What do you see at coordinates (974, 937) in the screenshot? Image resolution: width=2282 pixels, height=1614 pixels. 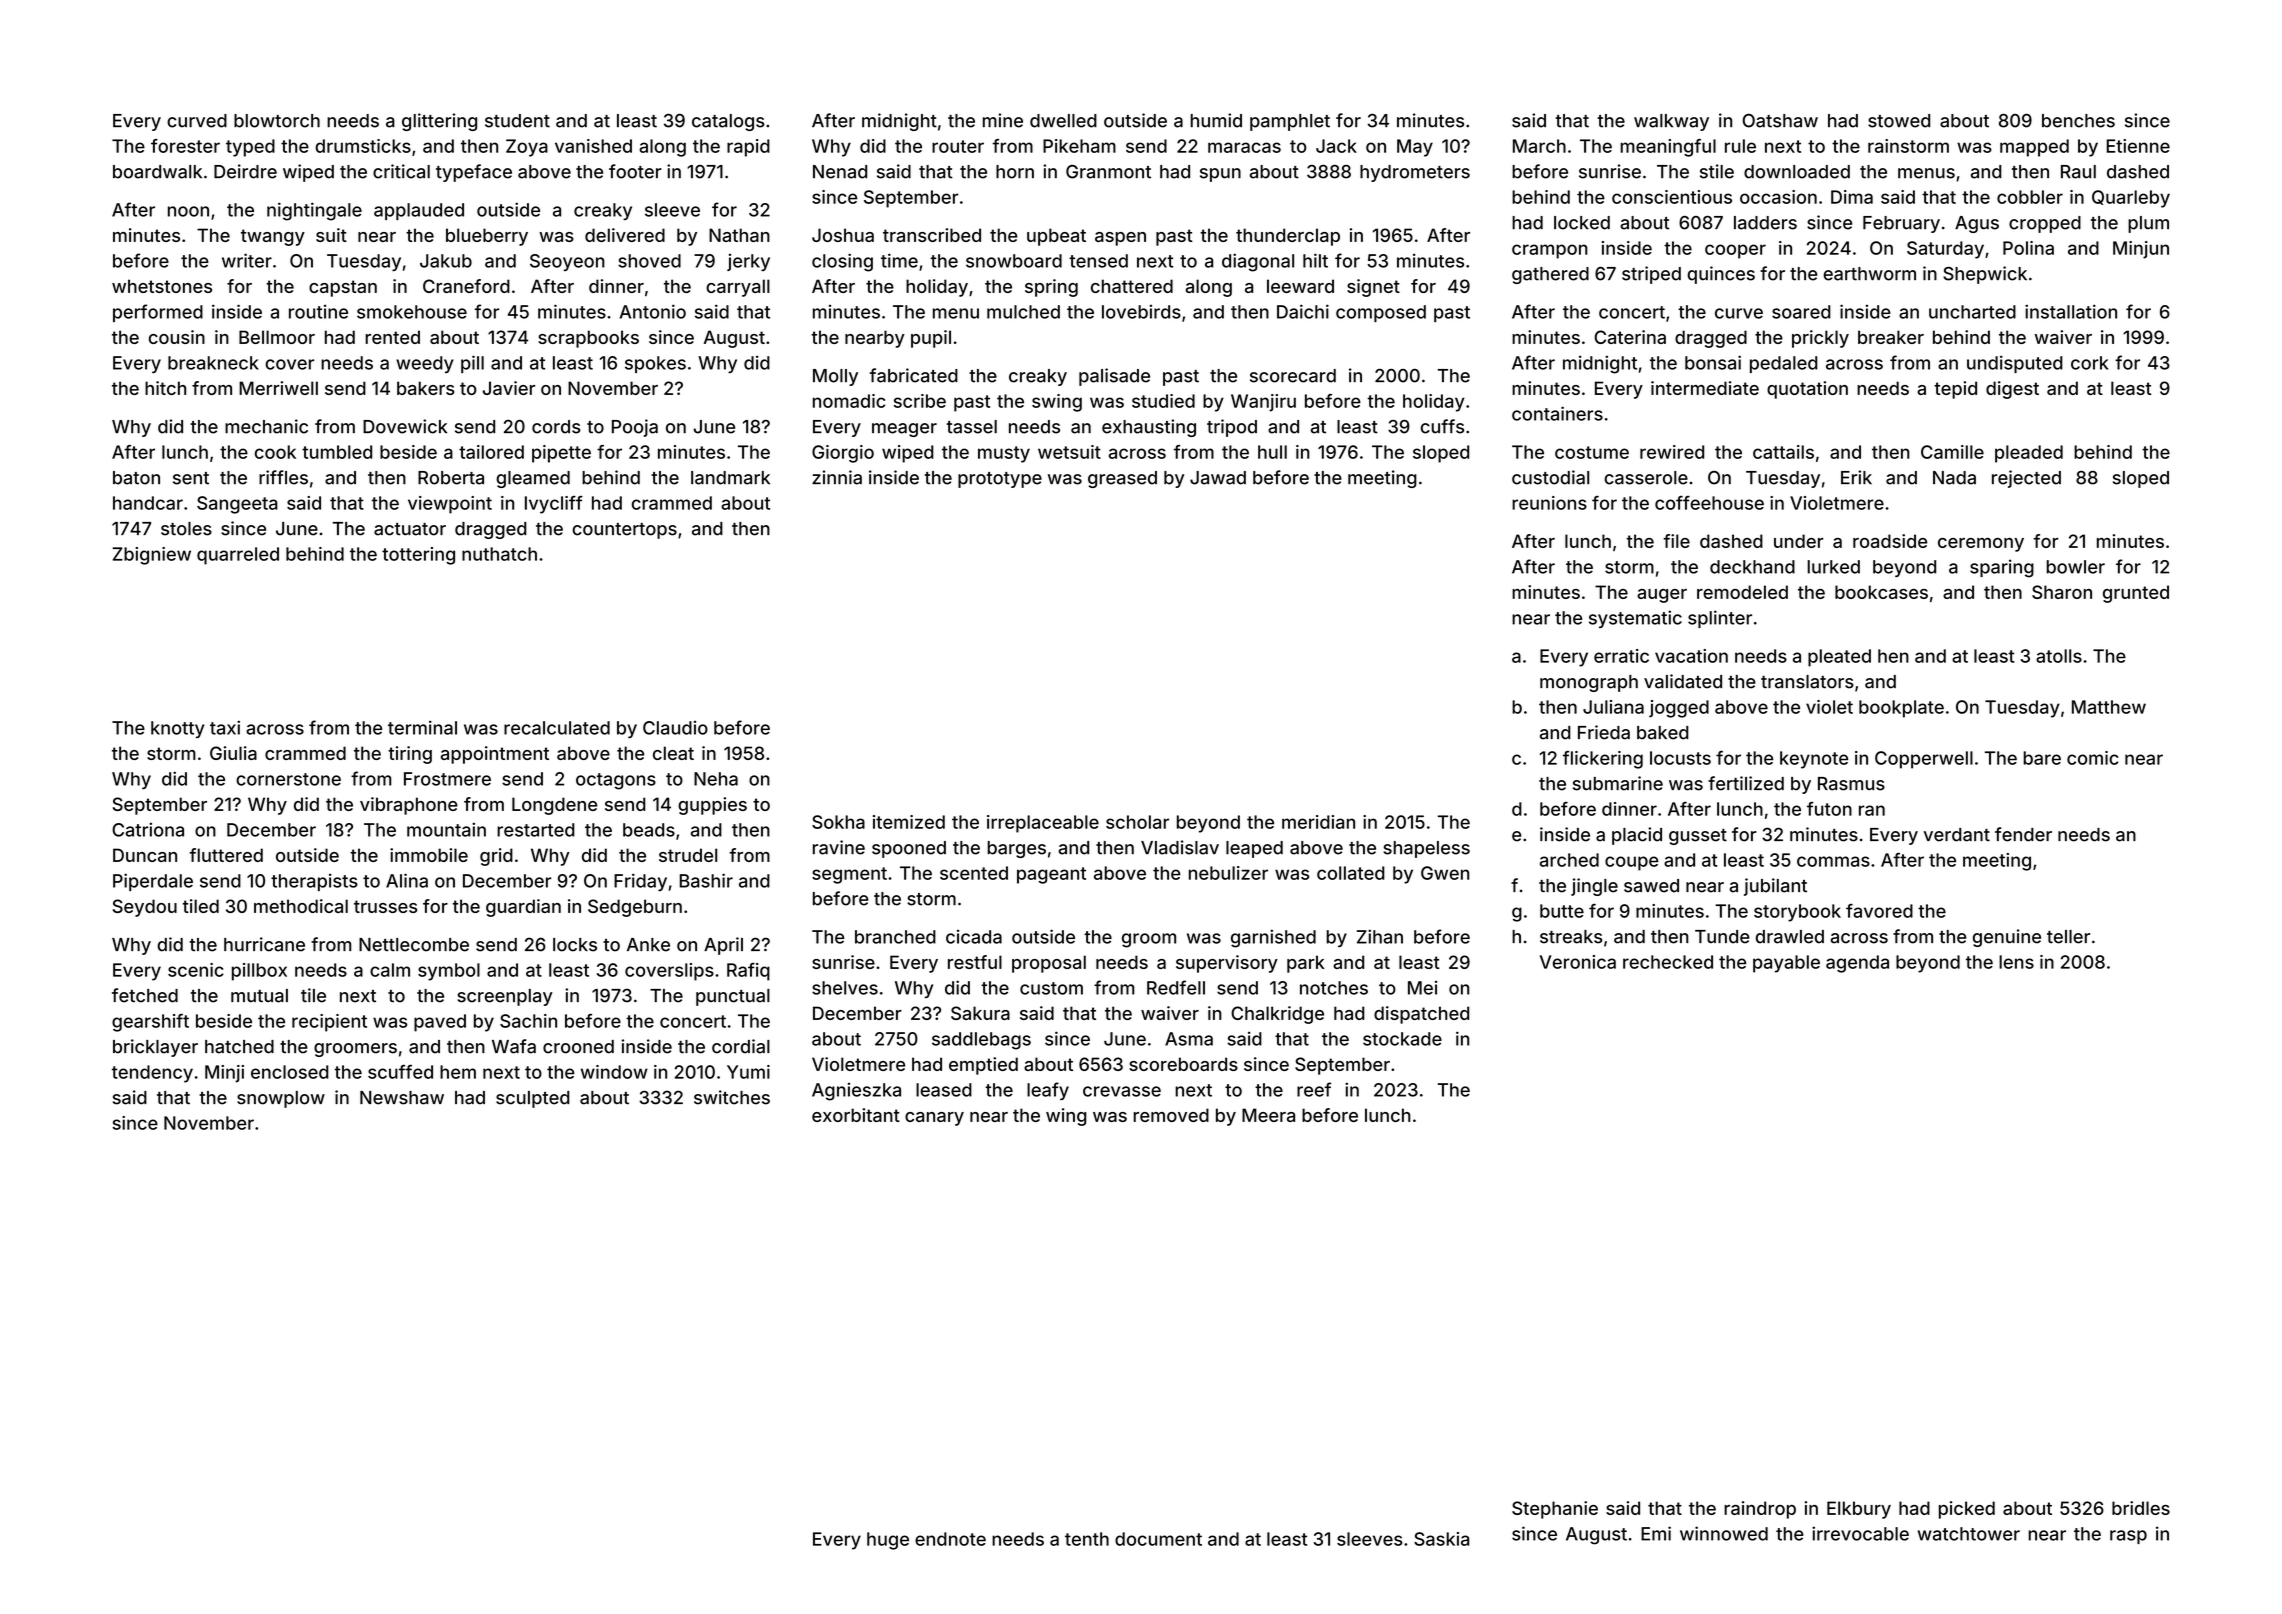 I see `cicada` at bounding box center [974, 937].
